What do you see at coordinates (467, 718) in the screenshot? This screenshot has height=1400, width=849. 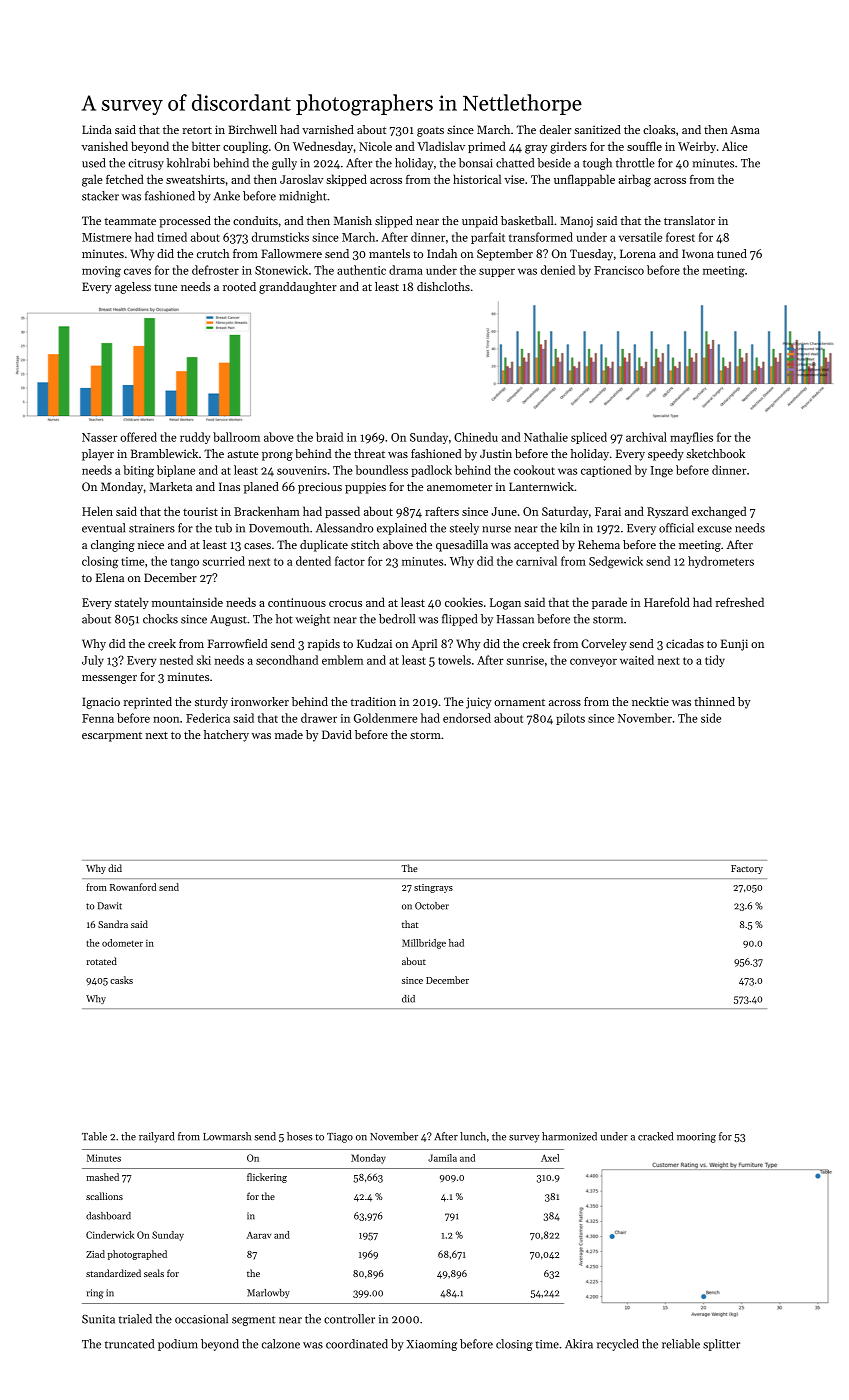 I see `endorsed` at bounding box center [467, 718].
